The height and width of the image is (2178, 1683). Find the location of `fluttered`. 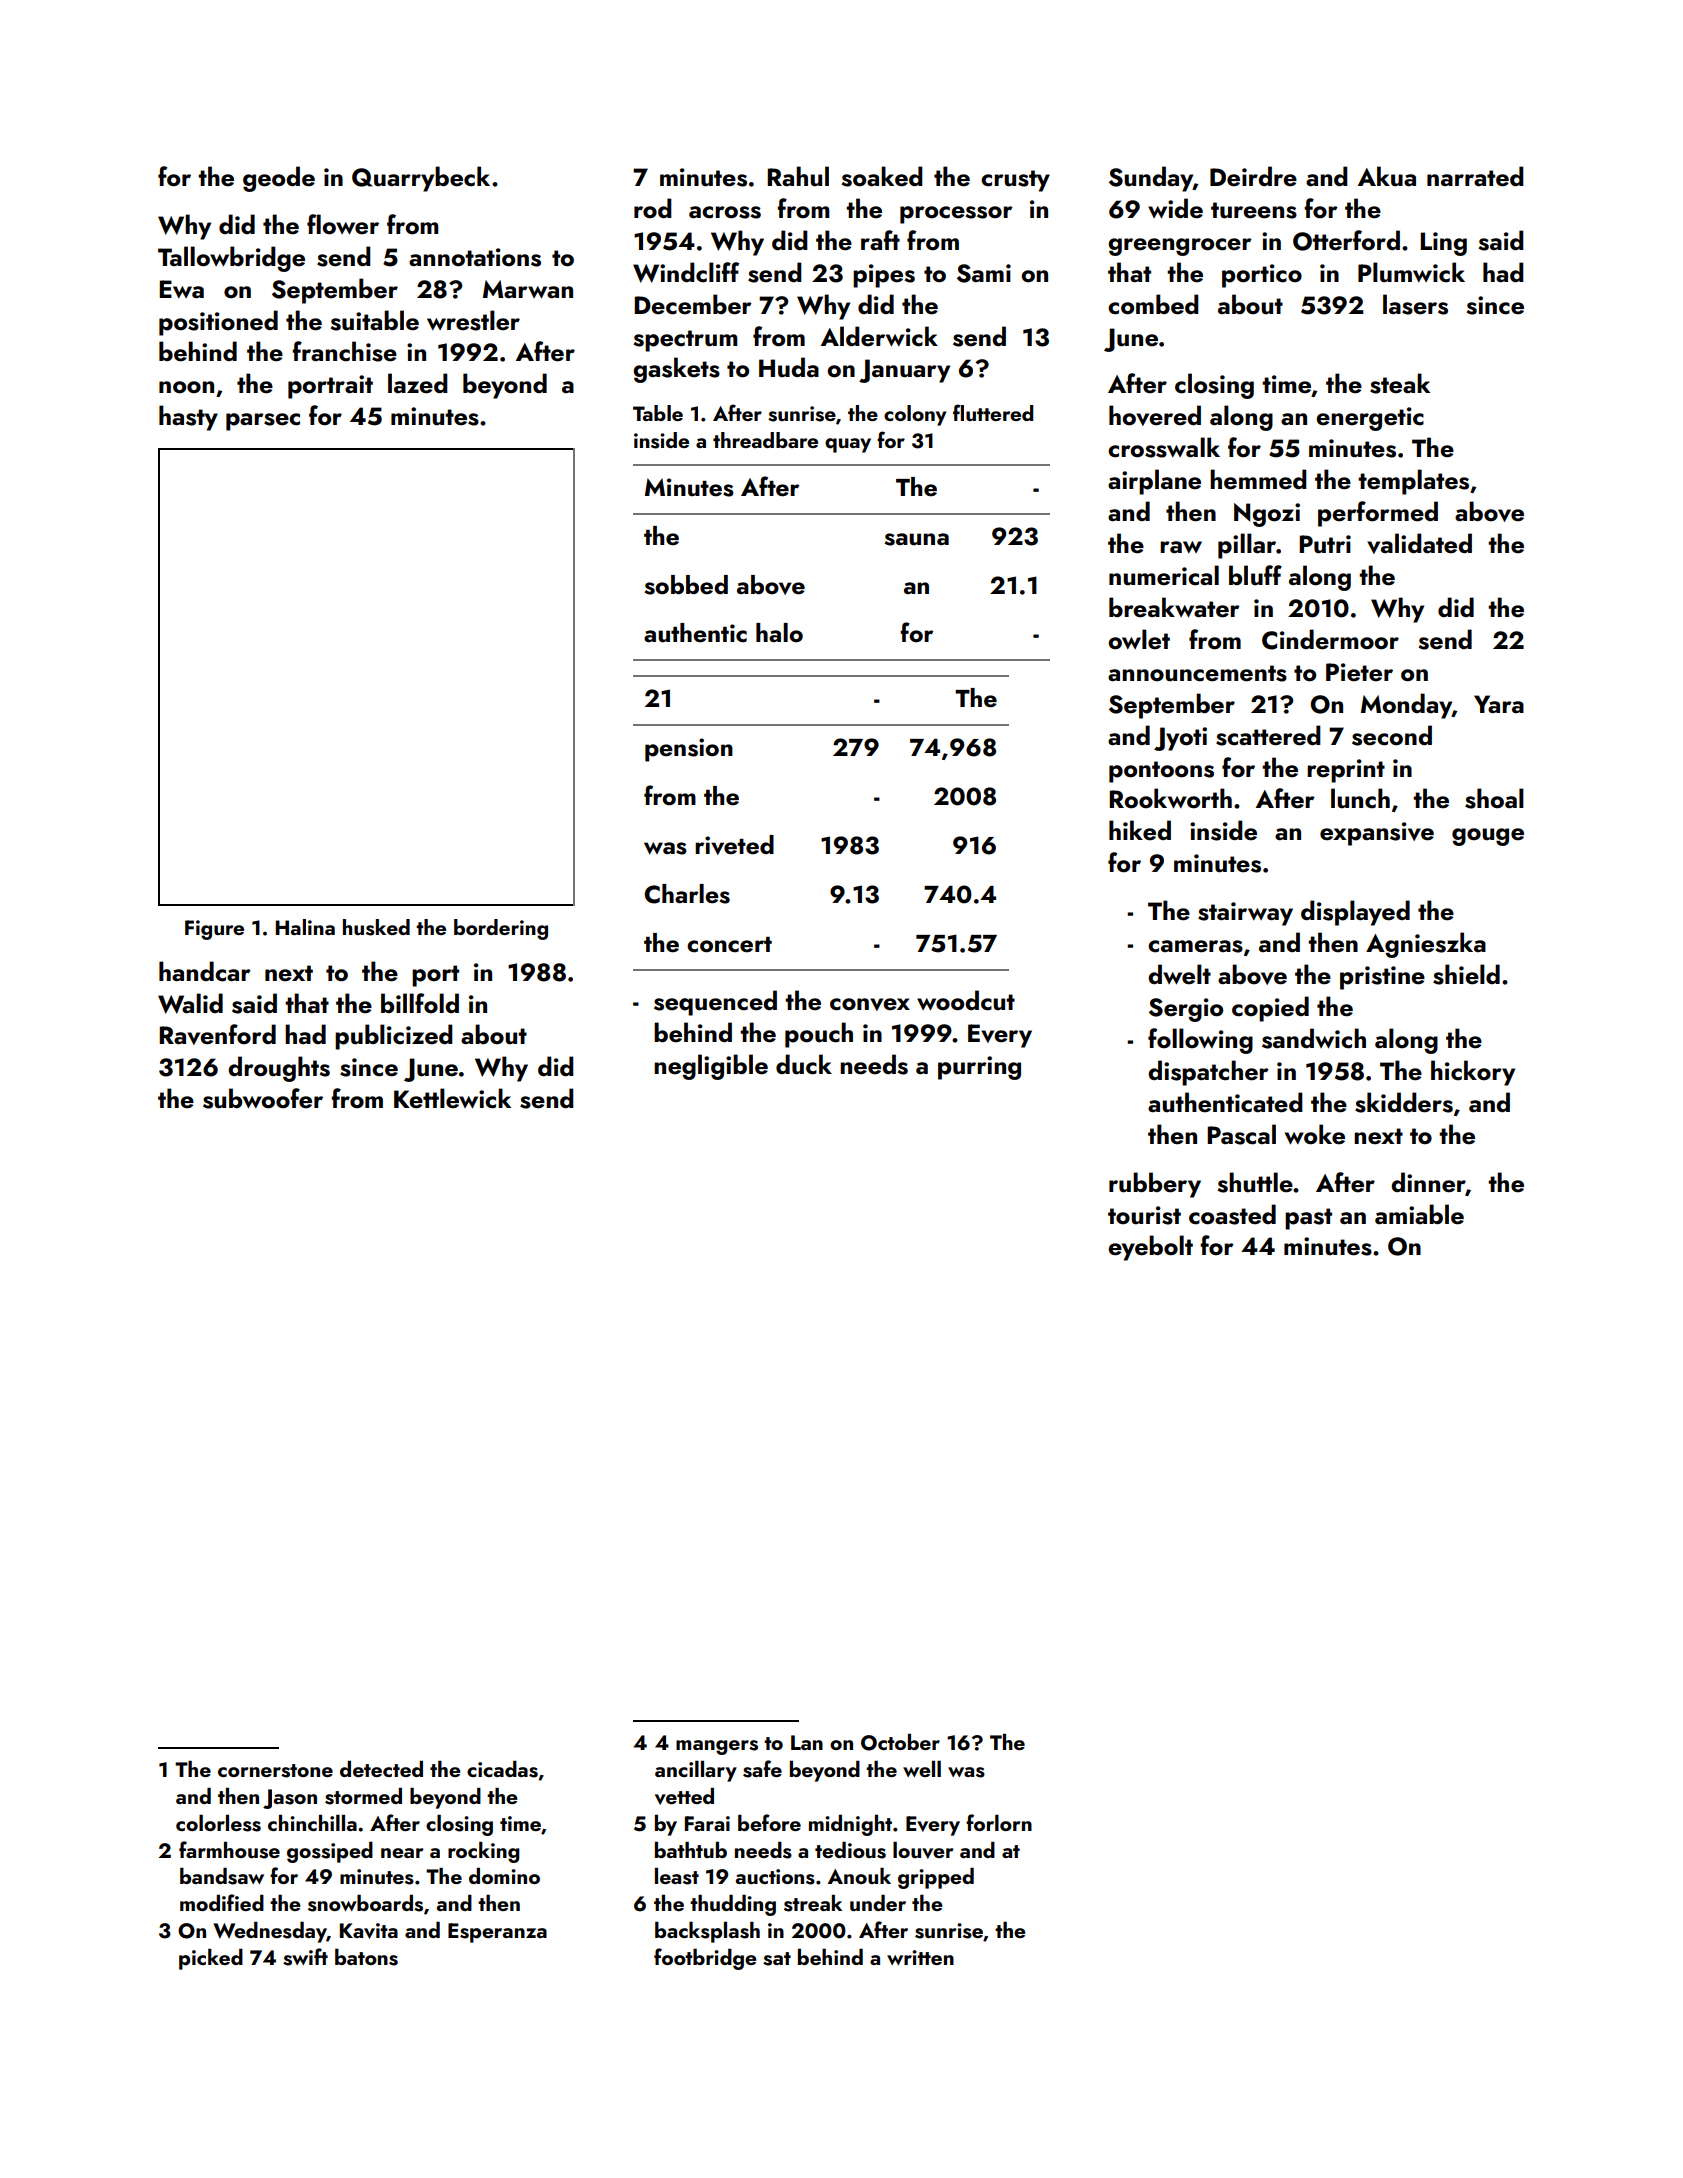

fluttered is located at coordinates (993, 412).
